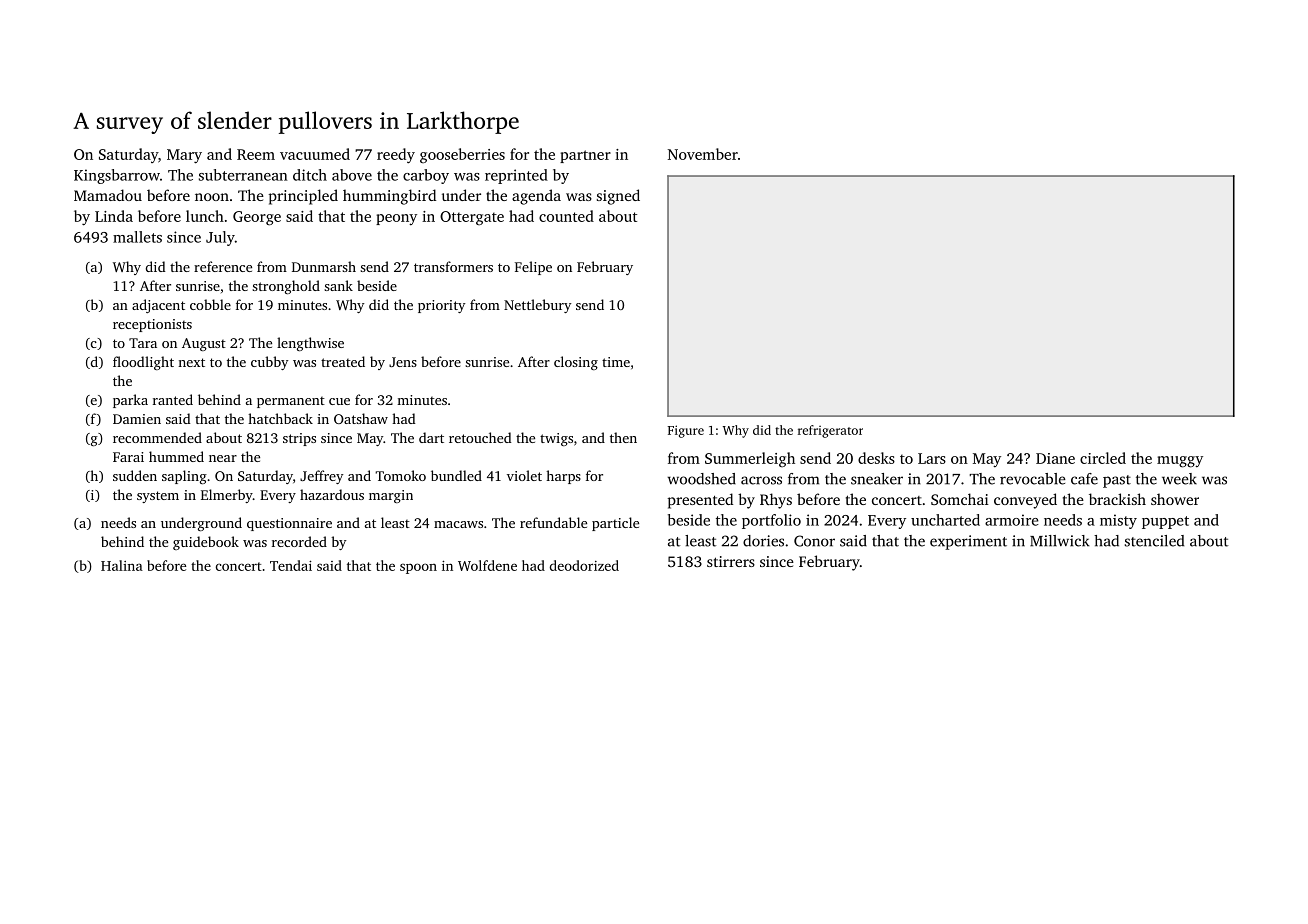 The image size is (1308, 924). What do you see at coordinates (206, 543) in the screenshot?
I see `guidebook` at bounding box center [206, 543].
